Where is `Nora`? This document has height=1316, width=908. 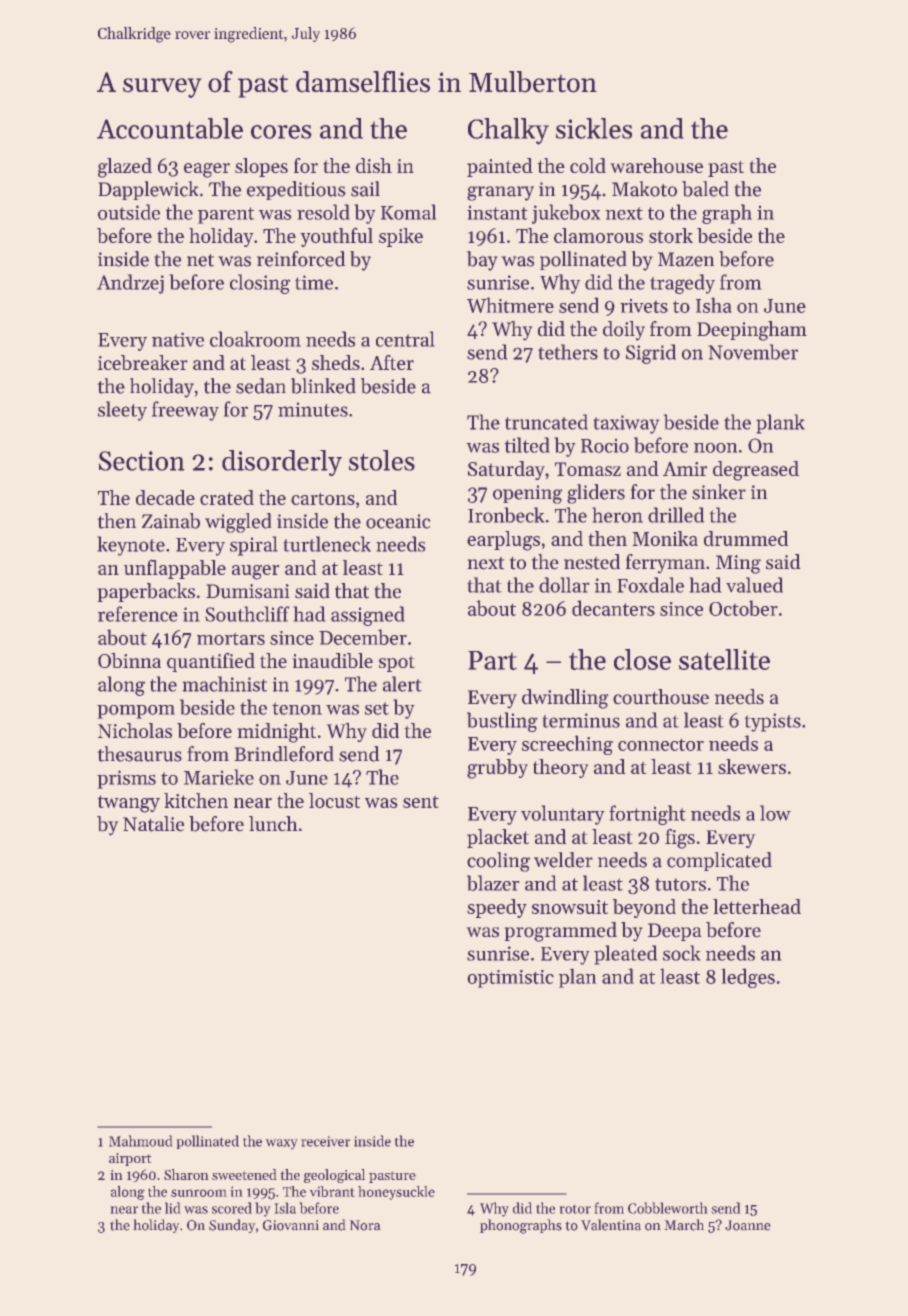 Nora is located at coordinates (365, 1225).
